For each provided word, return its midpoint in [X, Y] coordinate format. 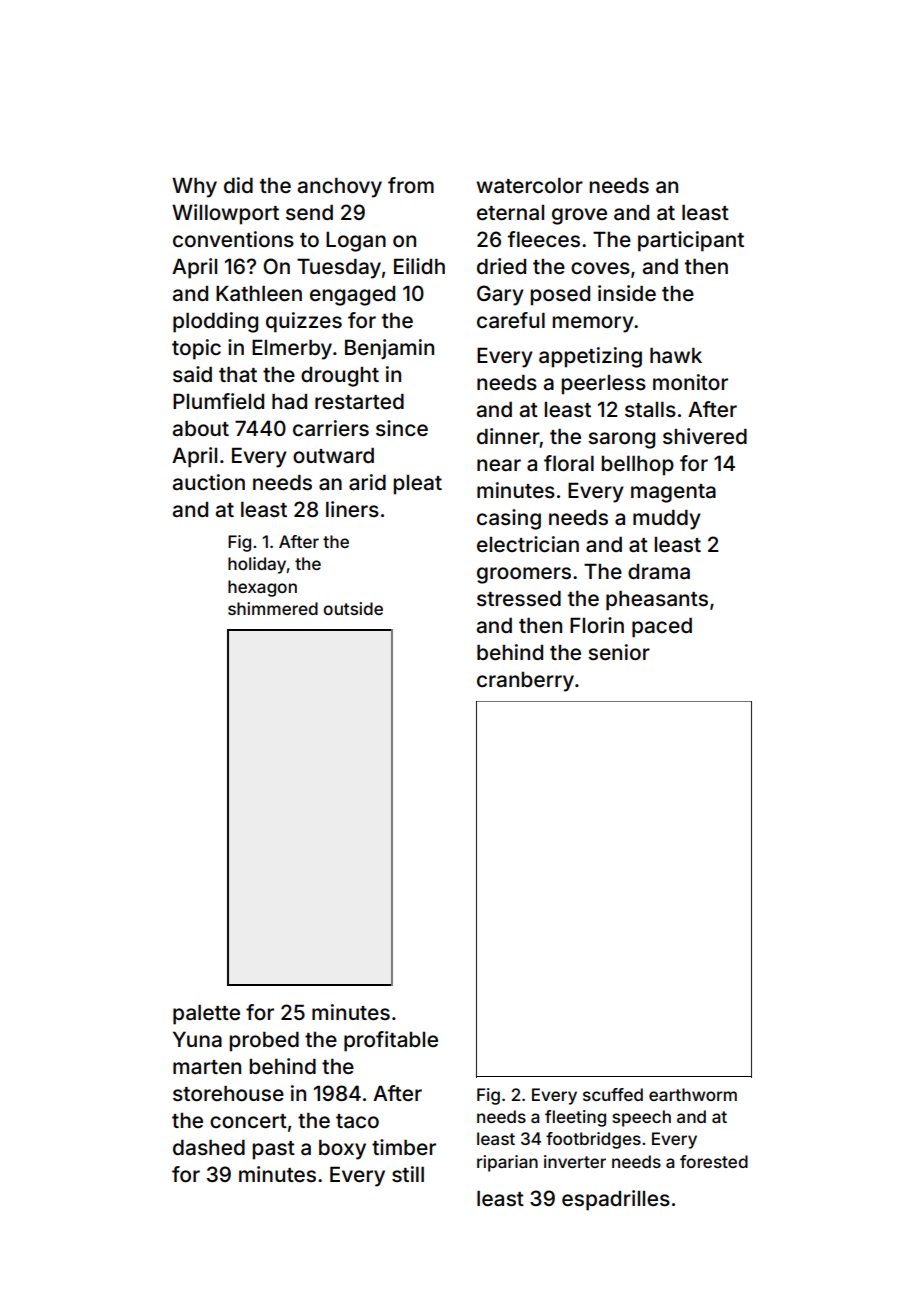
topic [196, 349]
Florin [597, 625]
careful [511, 320]
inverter [575, 1161]
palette [206, 1014]
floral [569, 463]
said [192, 374]
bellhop [638, 465]
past [274, 1150]
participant [691, 241]
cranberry [525, 682]
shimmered [273, 608]
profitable [391, 1041]
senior [619, 652]
